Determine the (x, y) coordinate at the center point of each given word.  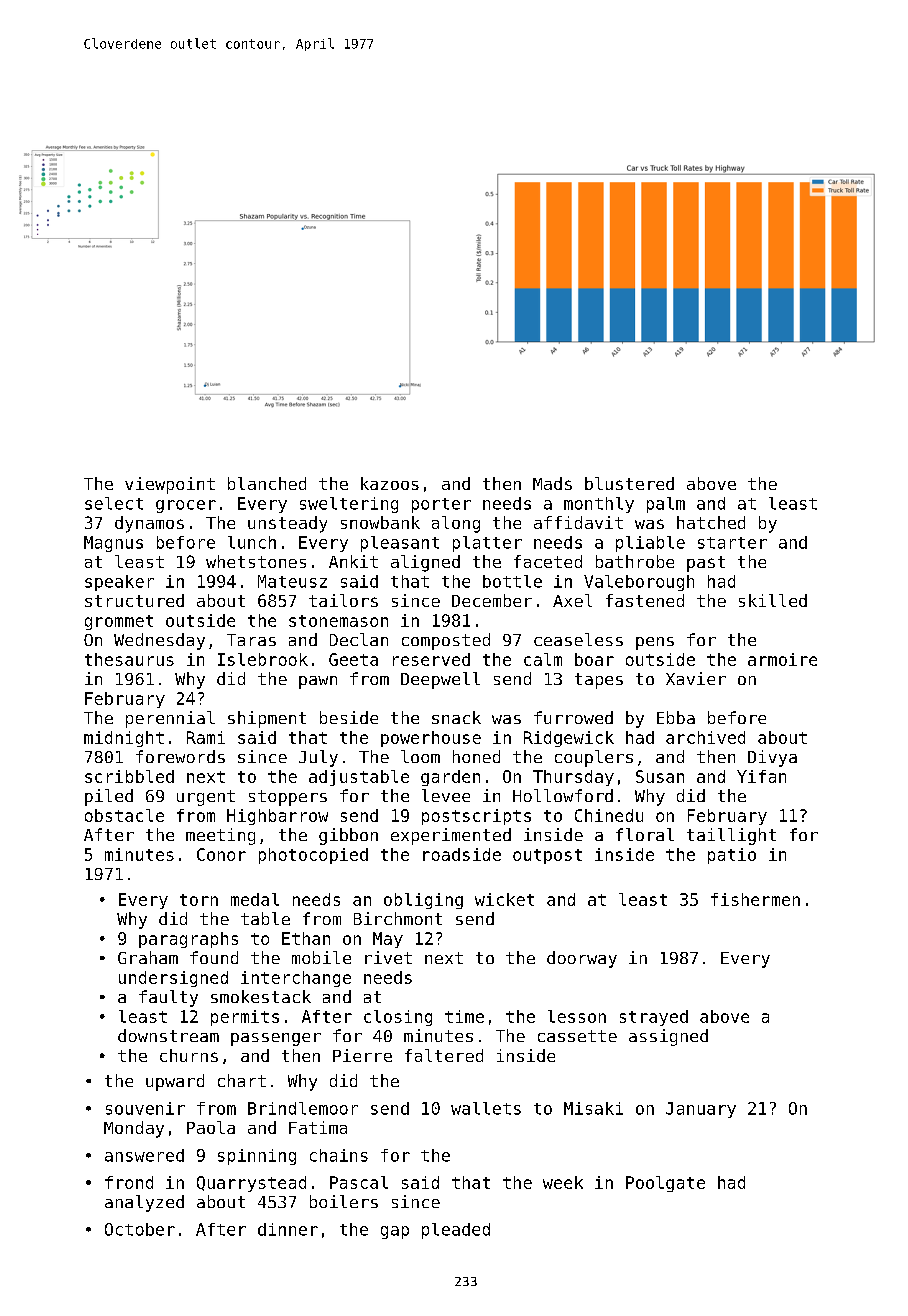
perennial (170, 719)
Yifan (761, 776)
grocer (186, 506)
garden (450, 778)
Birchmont (398, 918)
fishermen (755, 899)
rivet (388, 957)
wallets (486, 1108)
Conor (221, 854)
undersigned (173, 979)
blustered (629, 483)
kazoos (390, 483)
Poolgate (665, 1184)
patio (732, 856)
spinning (257, 1157)
